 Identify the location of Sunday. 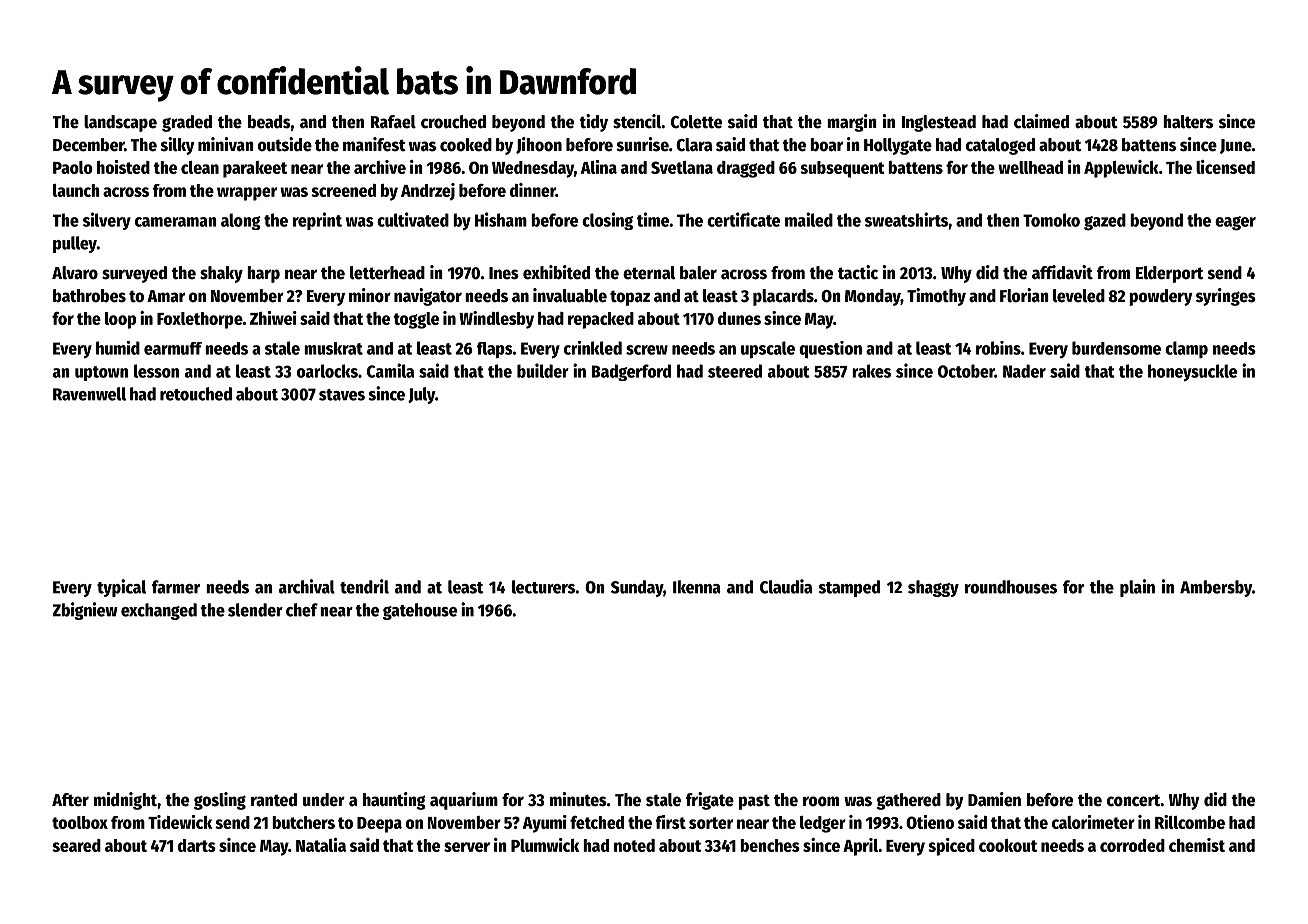
(637, 588).
